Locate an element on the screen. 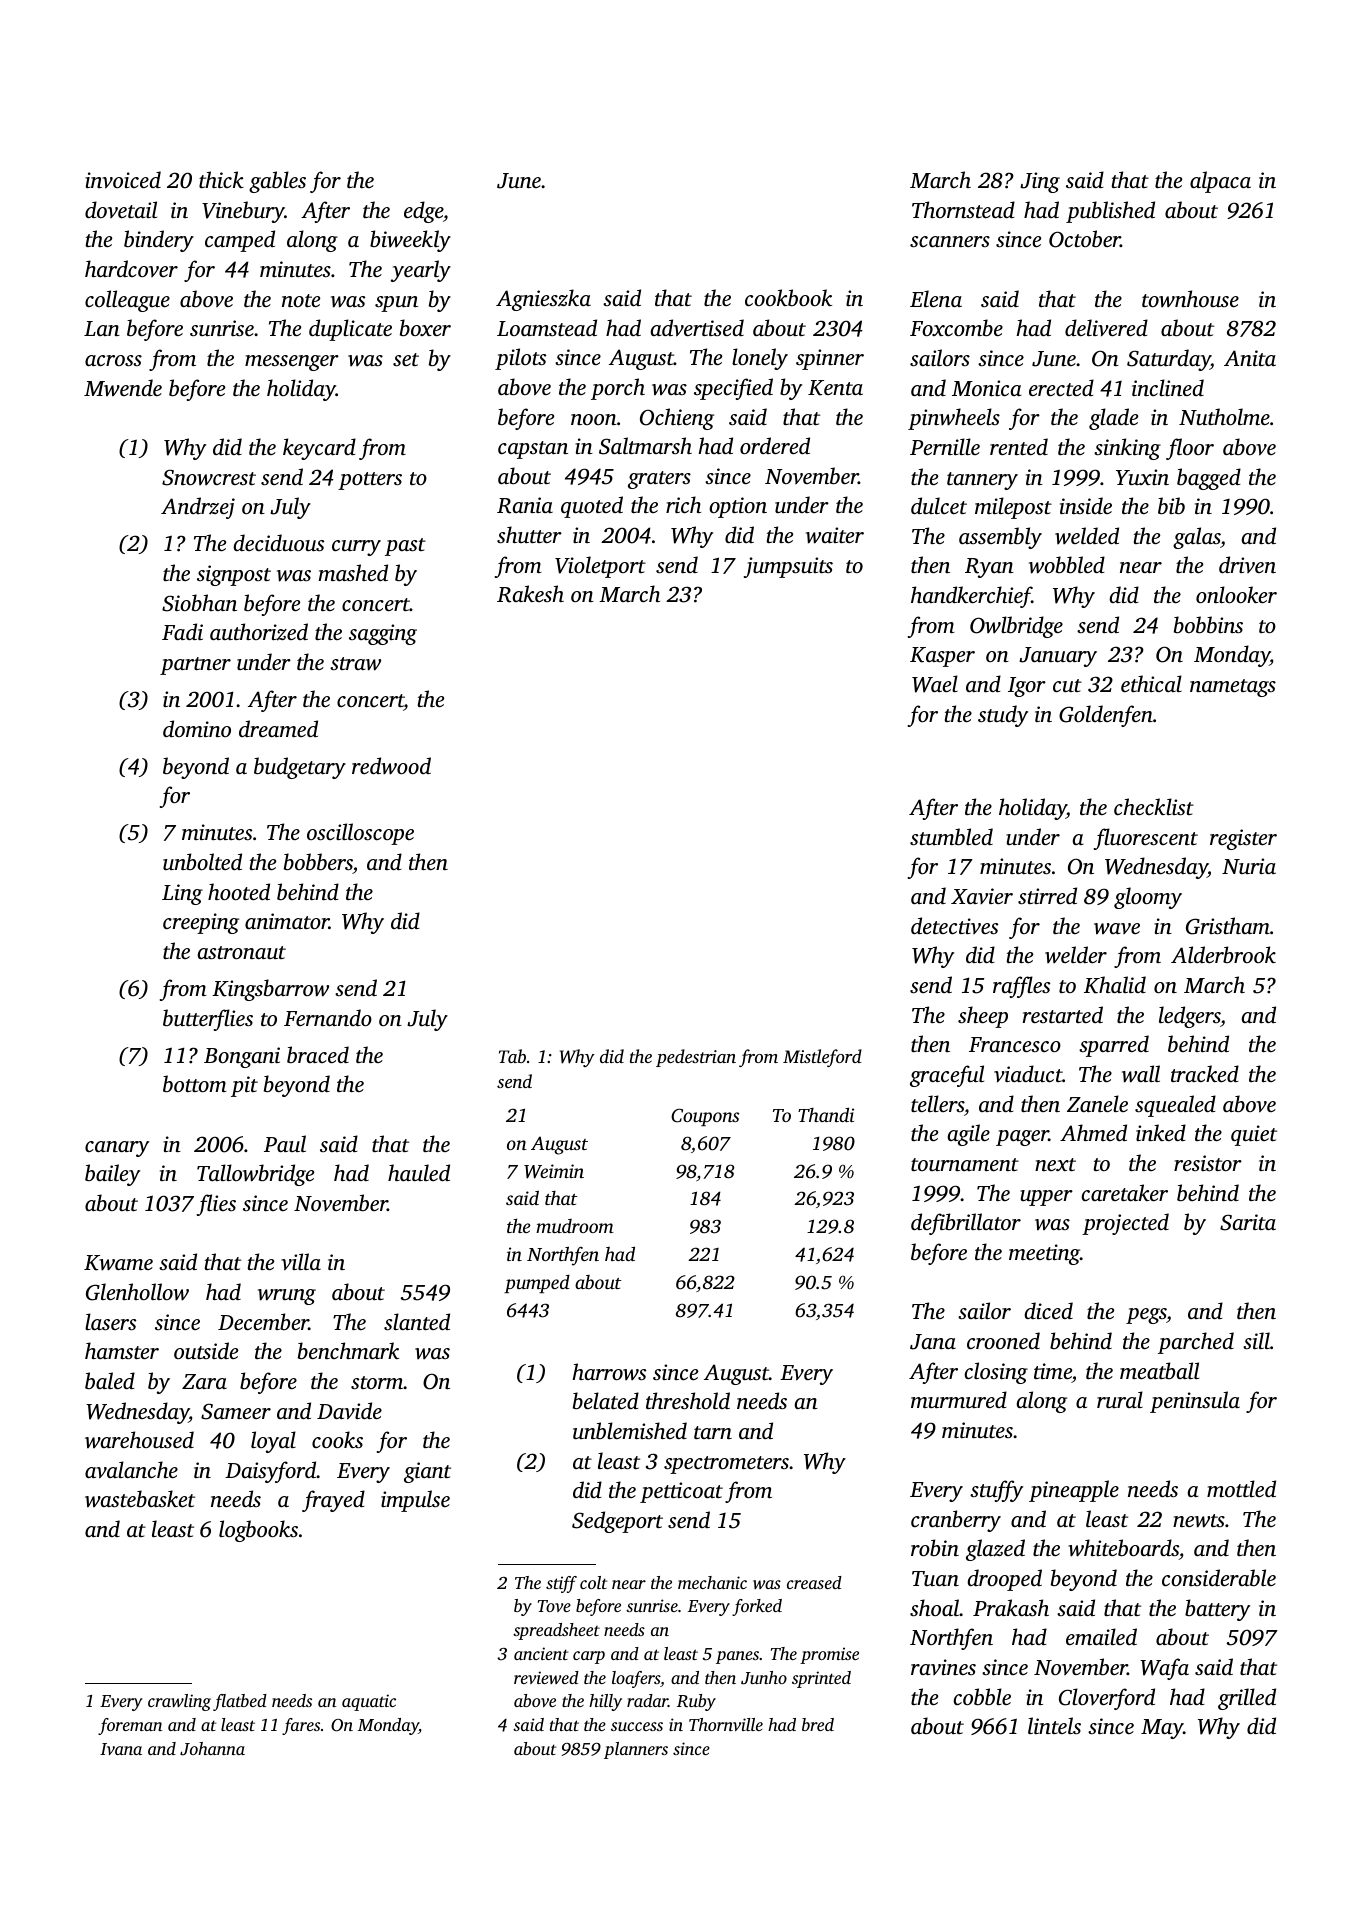 The width and height of the screenshot is (1361, 1925). Wael is located at coordinates (935, 684).
